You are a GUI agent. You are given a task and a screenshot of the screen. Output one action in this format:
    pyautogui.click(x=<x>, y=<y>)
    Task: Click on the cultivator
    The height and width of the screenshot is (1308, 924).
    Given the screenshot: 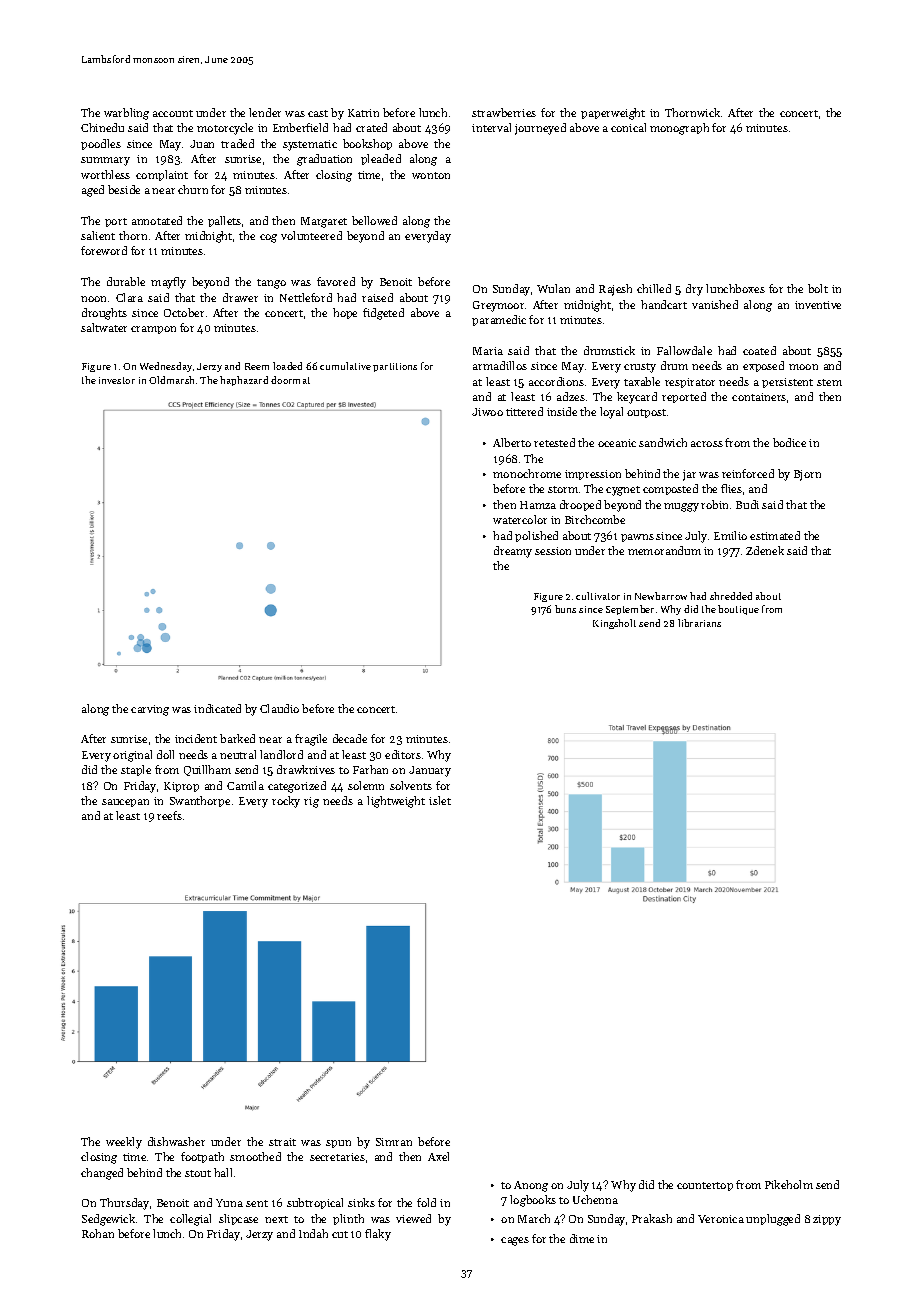 What is the action you would take?
    pyautogui.click(x=598, y=596)
